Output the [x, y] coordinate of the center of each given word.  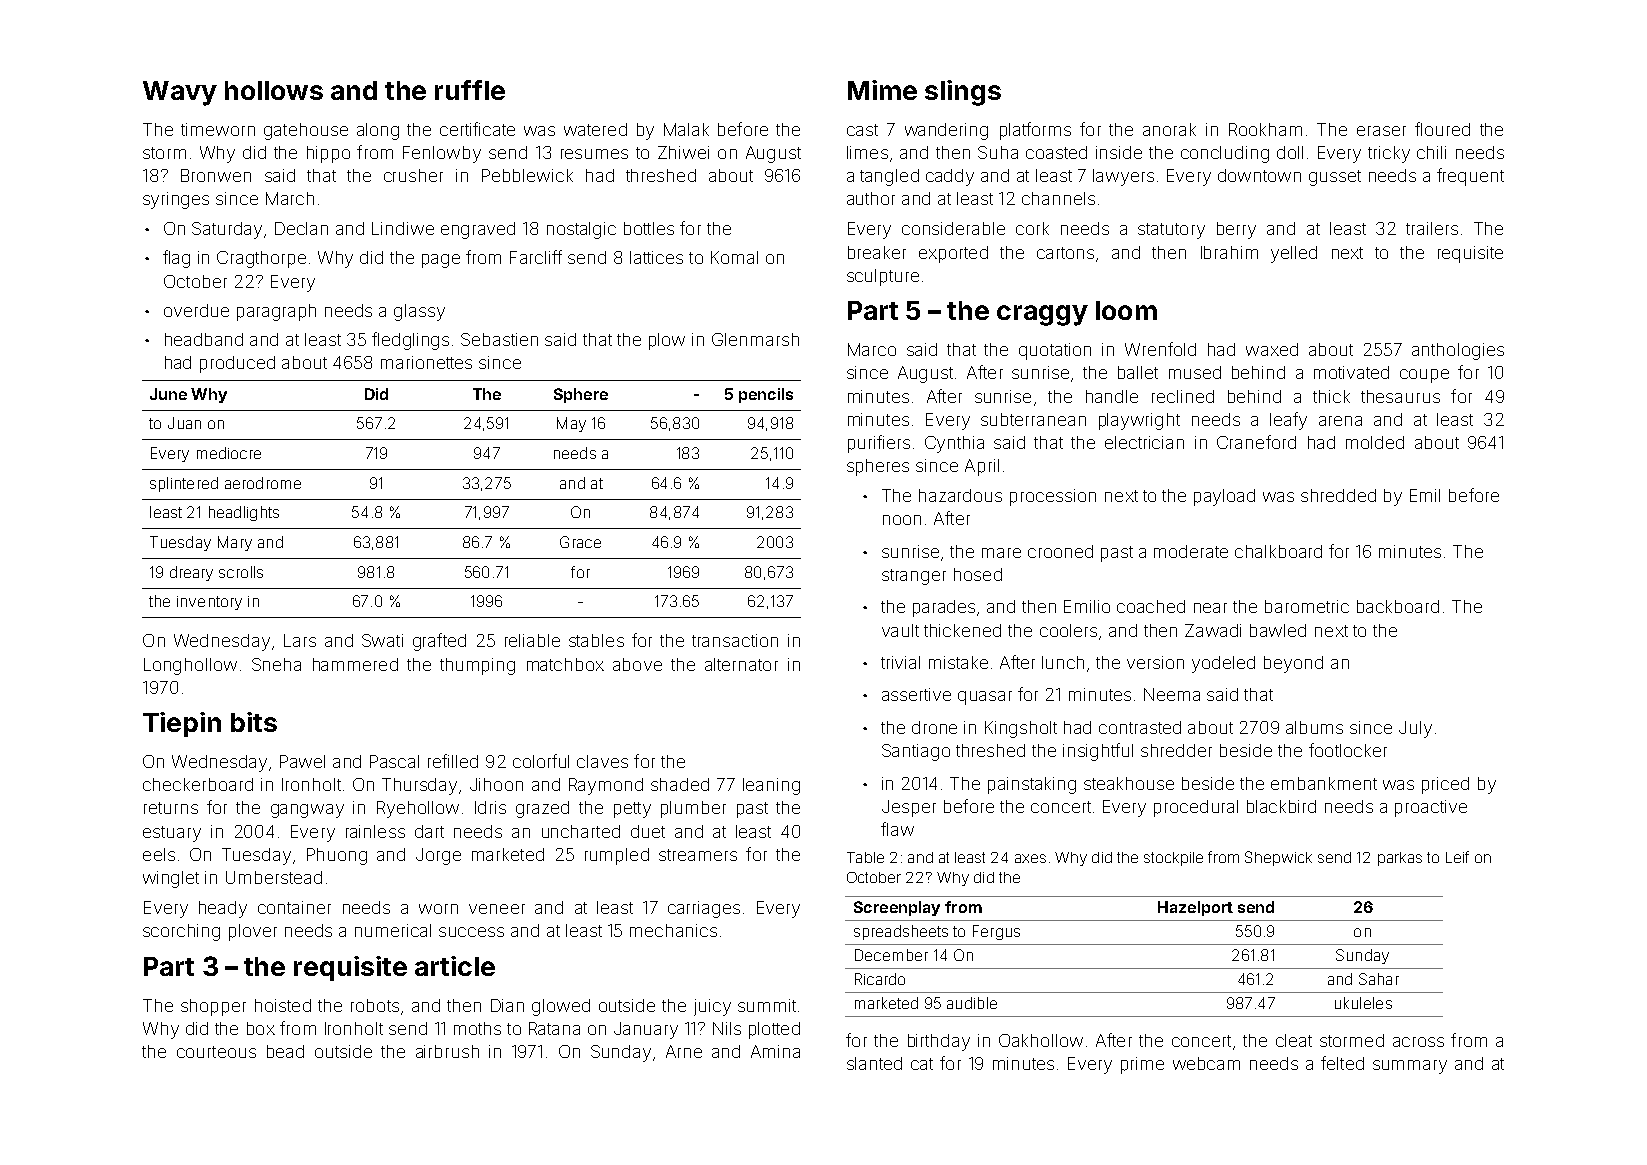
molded [1375, 442]
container [294, 907]
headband [204, 339]
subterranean [1033, 419]
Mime [882, 90]
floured [1442, 129]
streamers [698, 855]
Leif [1457, 857]
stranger [914, 577]
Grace [580, 542]
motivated [1351, 372]
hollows [274, 90]
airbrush [447, 1051]
